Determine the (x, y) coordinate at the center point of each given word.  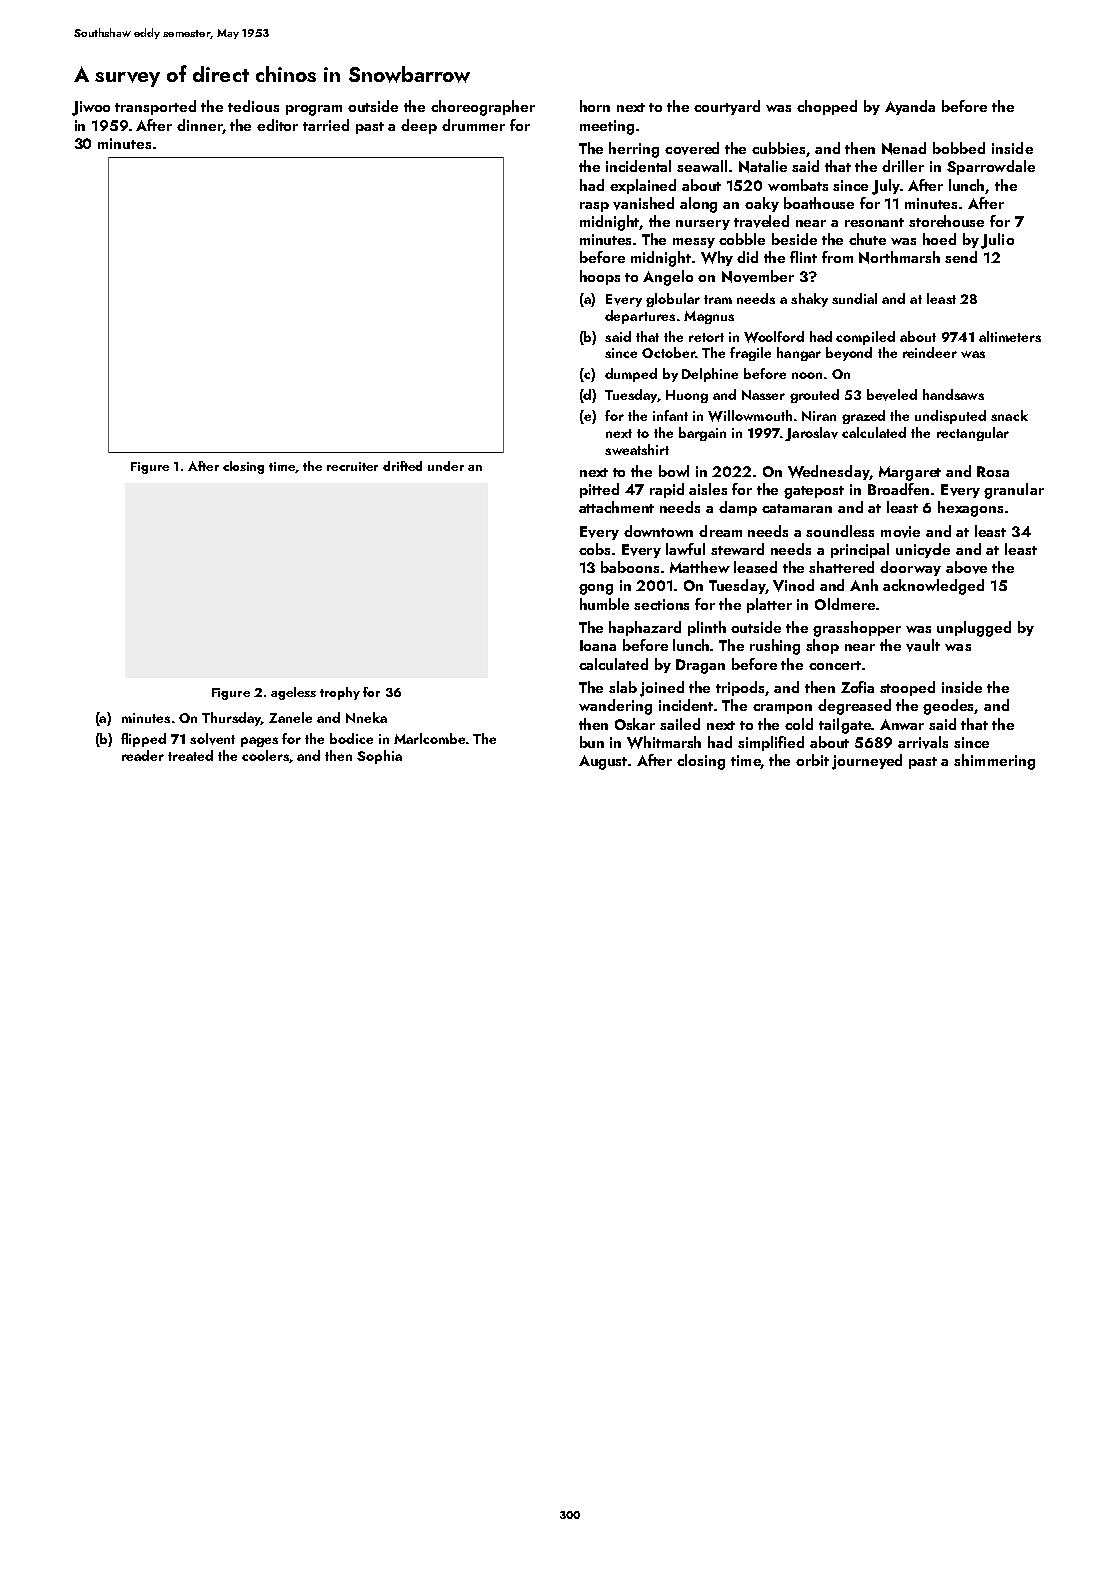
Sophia (379, 757)
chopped (827, 107)
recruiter (352, 466)
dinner (199, 125)
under (446, 466)
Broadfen (898, 489)
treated (190, 755)
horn (595, 106)
